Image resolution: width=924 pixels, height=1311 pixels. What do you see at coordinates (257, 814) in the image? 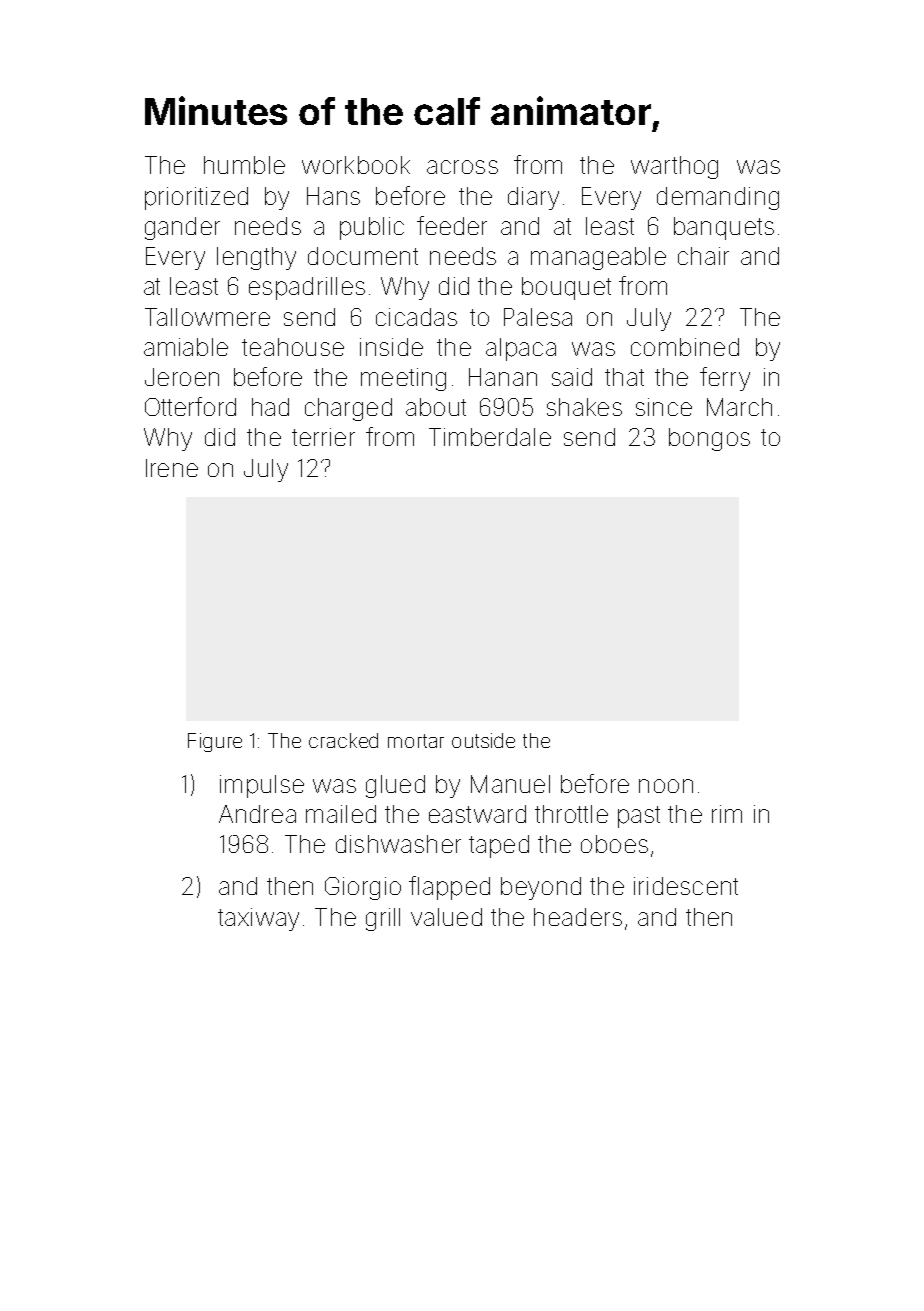
I see `Andrea` at bounding box center [257, 814].
